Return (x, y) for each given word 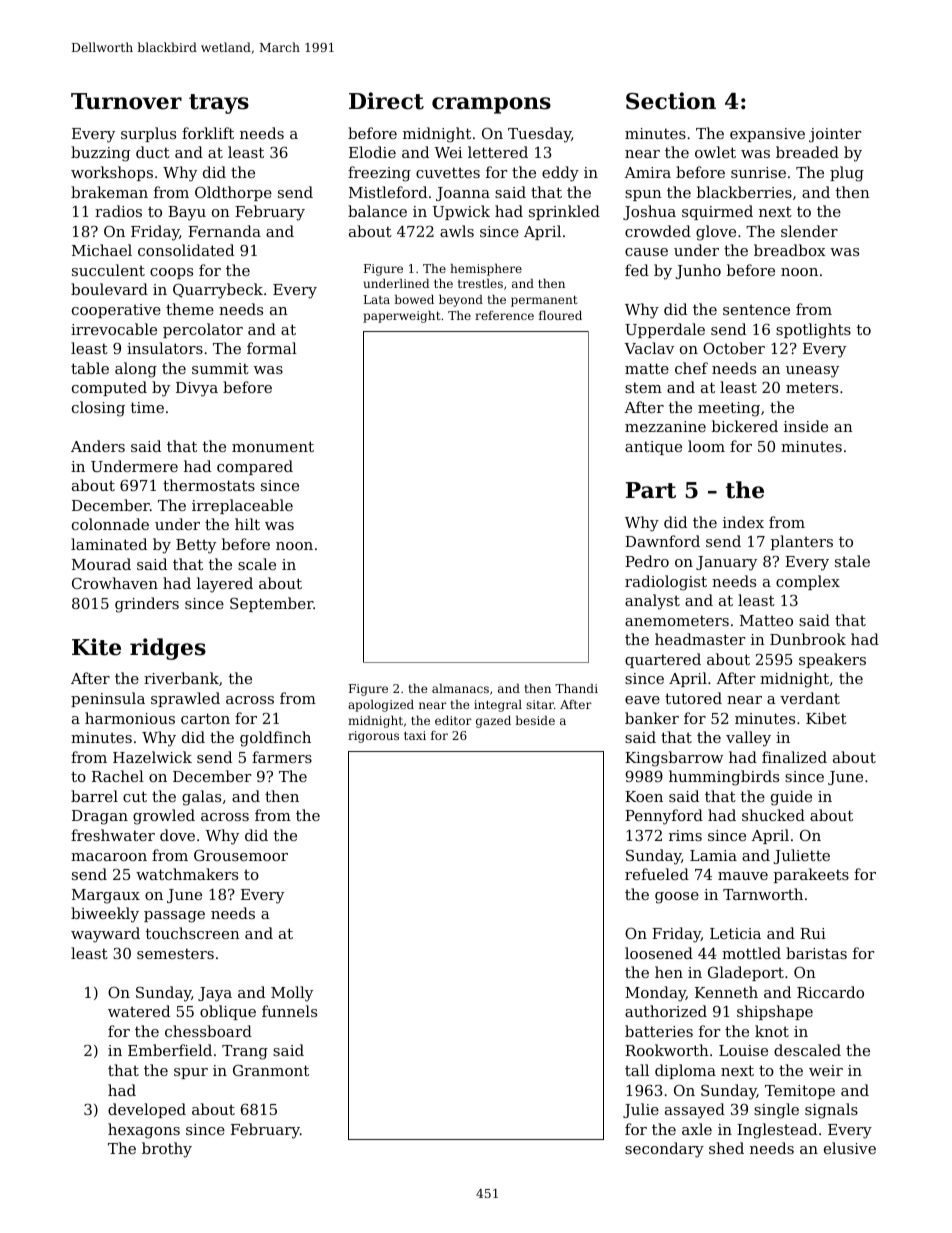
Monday (655, 994)
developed (147, 1110)
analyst (652, 602)
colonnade (110, 524)
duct (153, 152)
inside (806, 426)
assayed (695, 1111)
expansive (767, 135)
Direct (386, 101)
